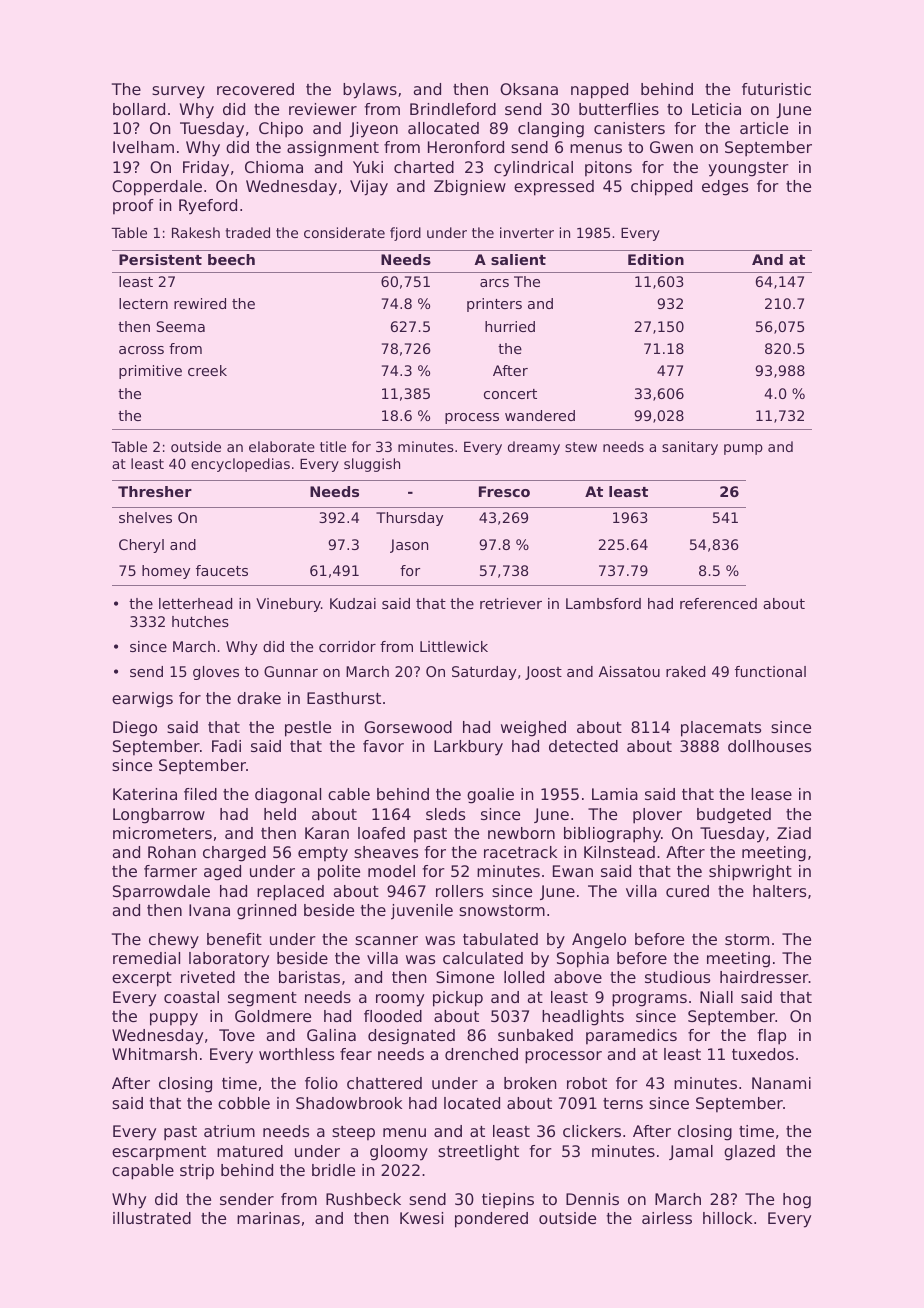  I want to click on bridle, so click(333, 1170).
